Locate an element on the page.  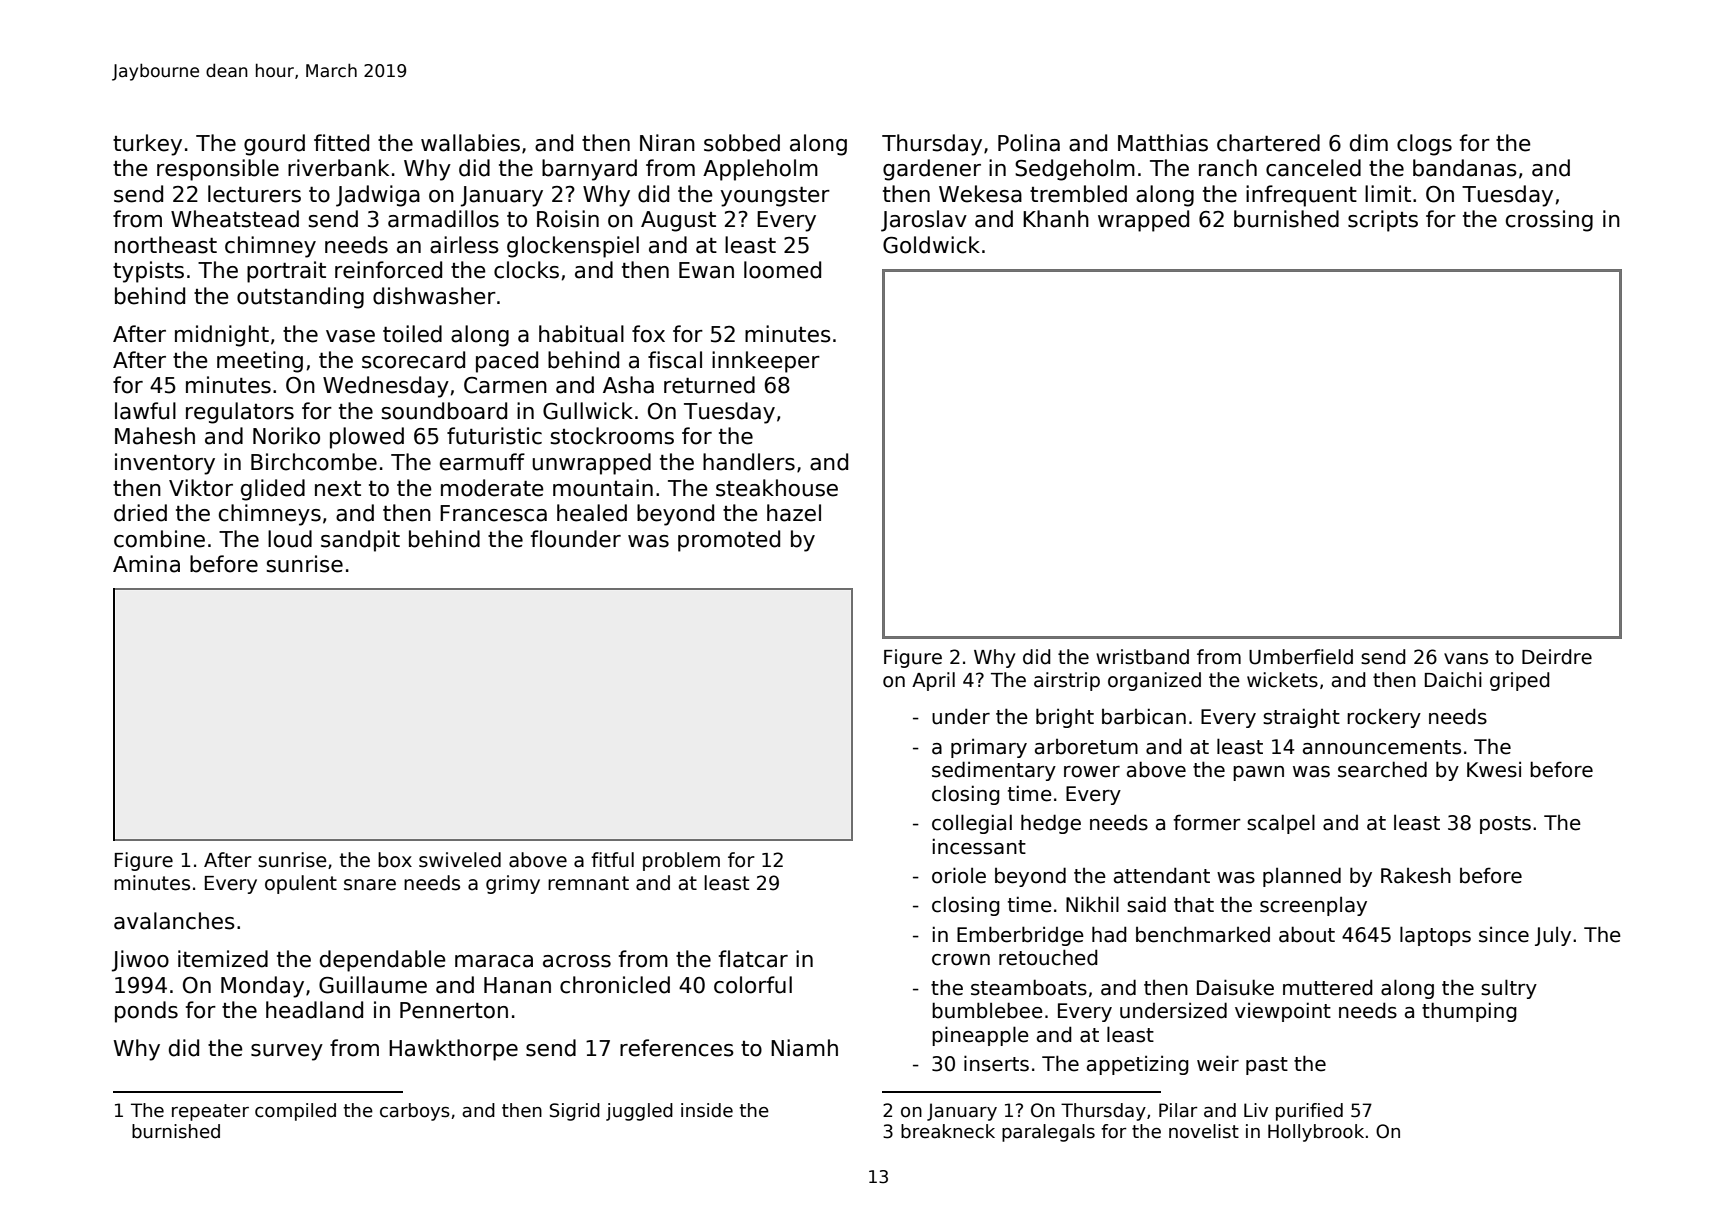
wickets is located at coordinates (1282, 680).
